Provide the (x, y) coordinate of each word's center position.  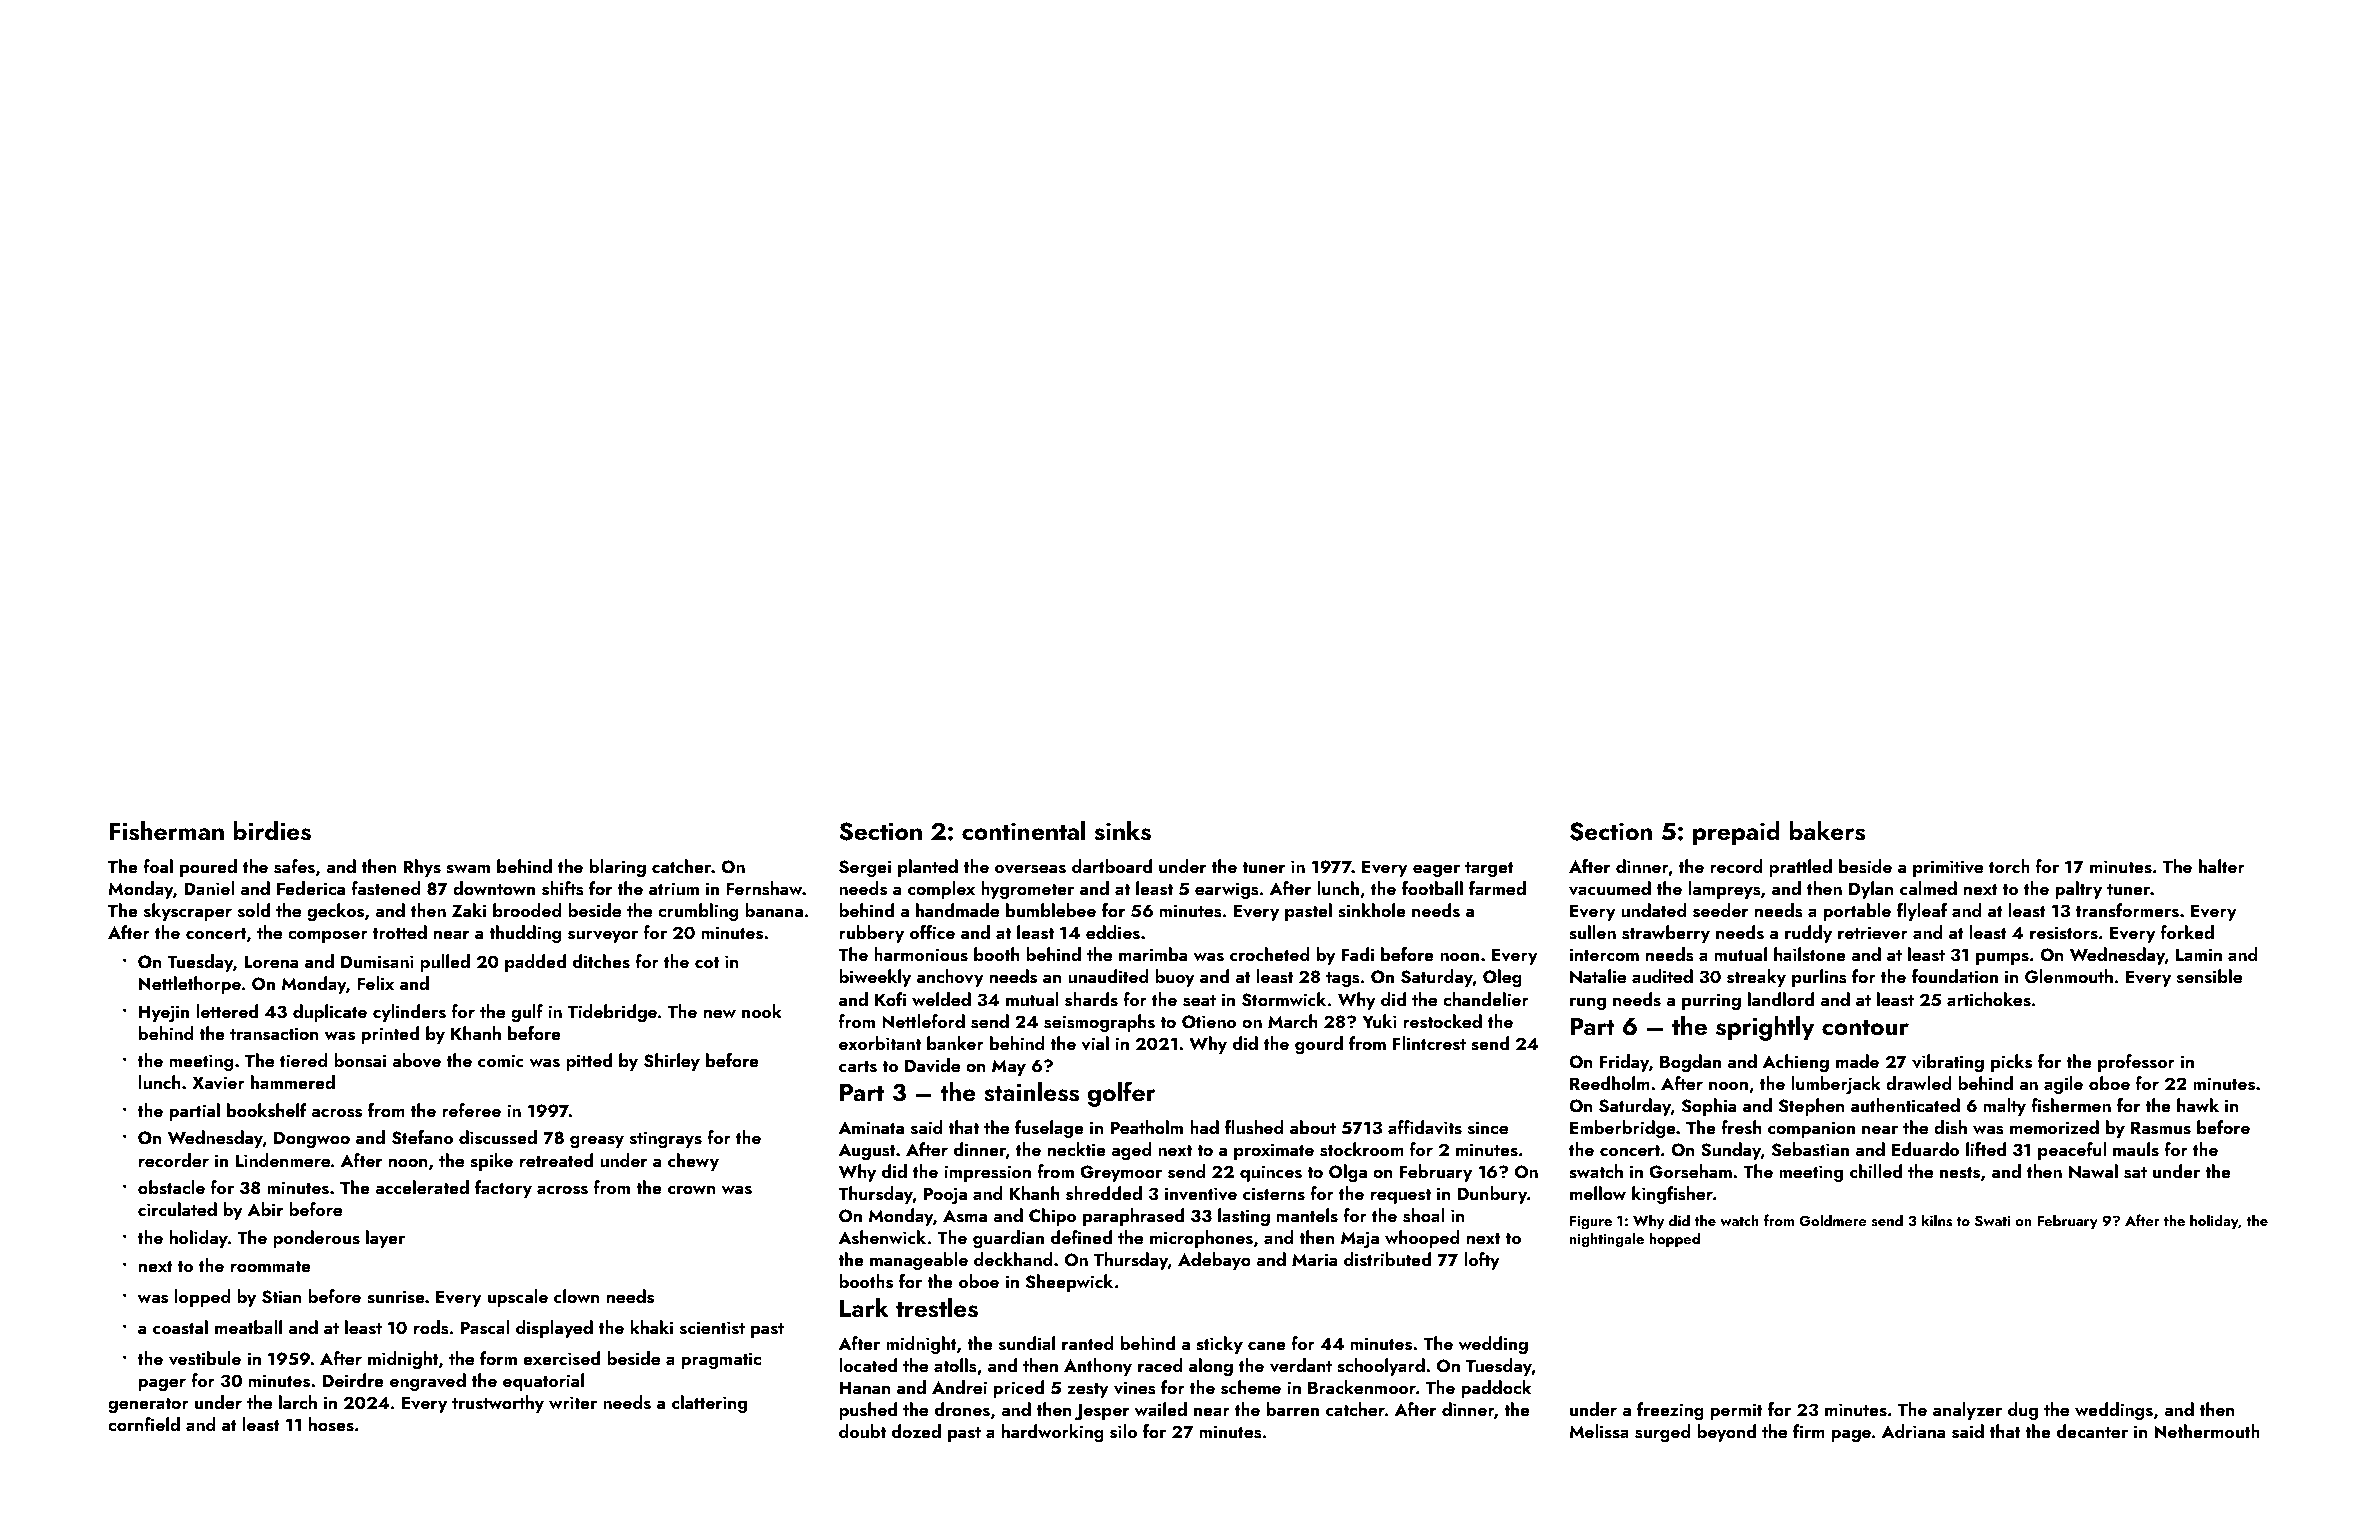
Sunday (1731, 1151)
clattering (709, 1404)
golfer (1122, 1094)
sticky (1219, 1345)
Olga (1348, 1173)
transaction (274, 1034)
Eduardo (1925, 1149)
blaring (618, 868)
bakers (1827, 831)
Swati (1992, 1221)
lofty (1482, 1261)
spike (491, 1162)
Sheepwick (1069, 1283)
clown (577, 1296)
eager (1436, 870)
